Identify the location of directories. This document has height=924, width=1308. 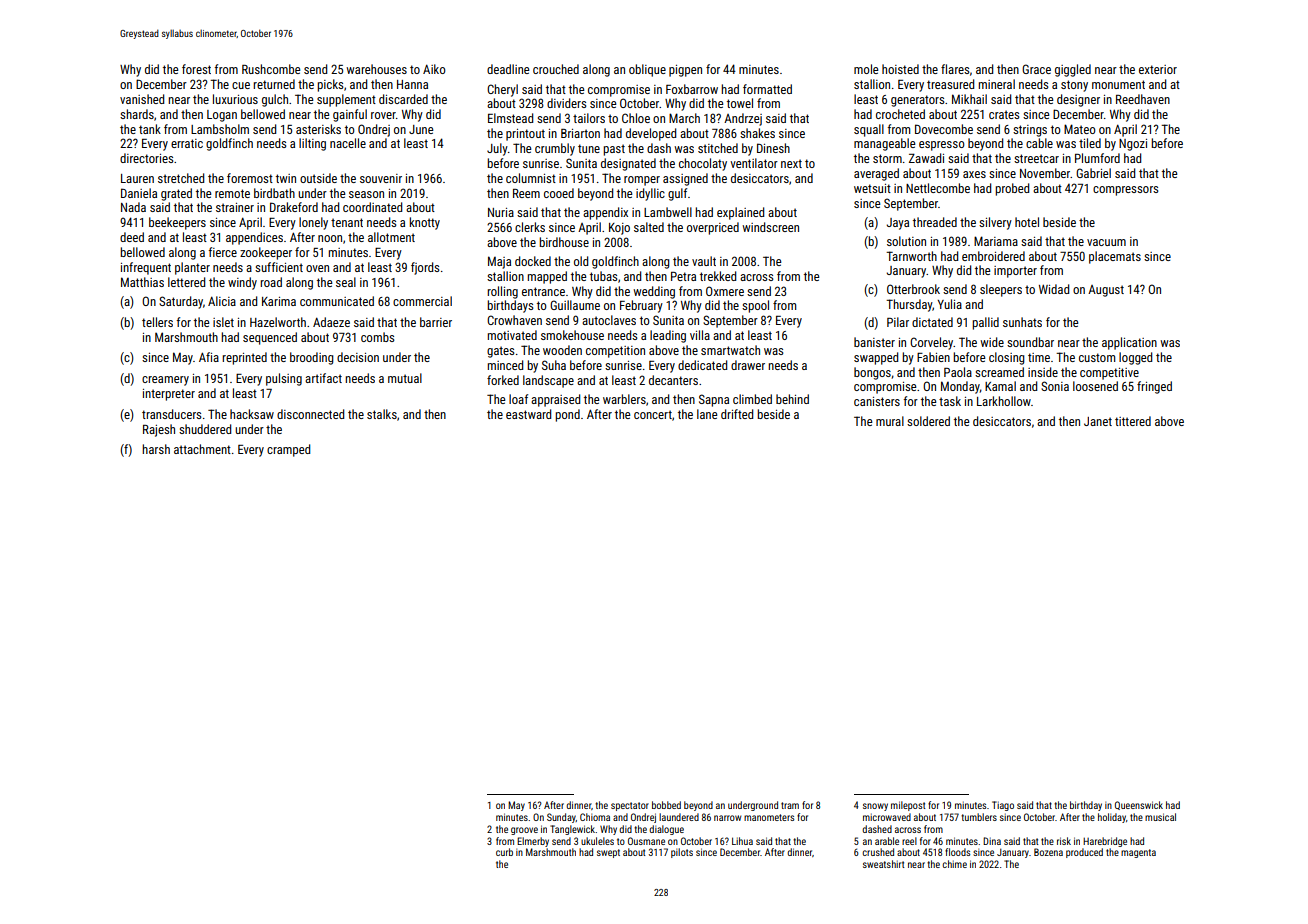
(147, 158).
